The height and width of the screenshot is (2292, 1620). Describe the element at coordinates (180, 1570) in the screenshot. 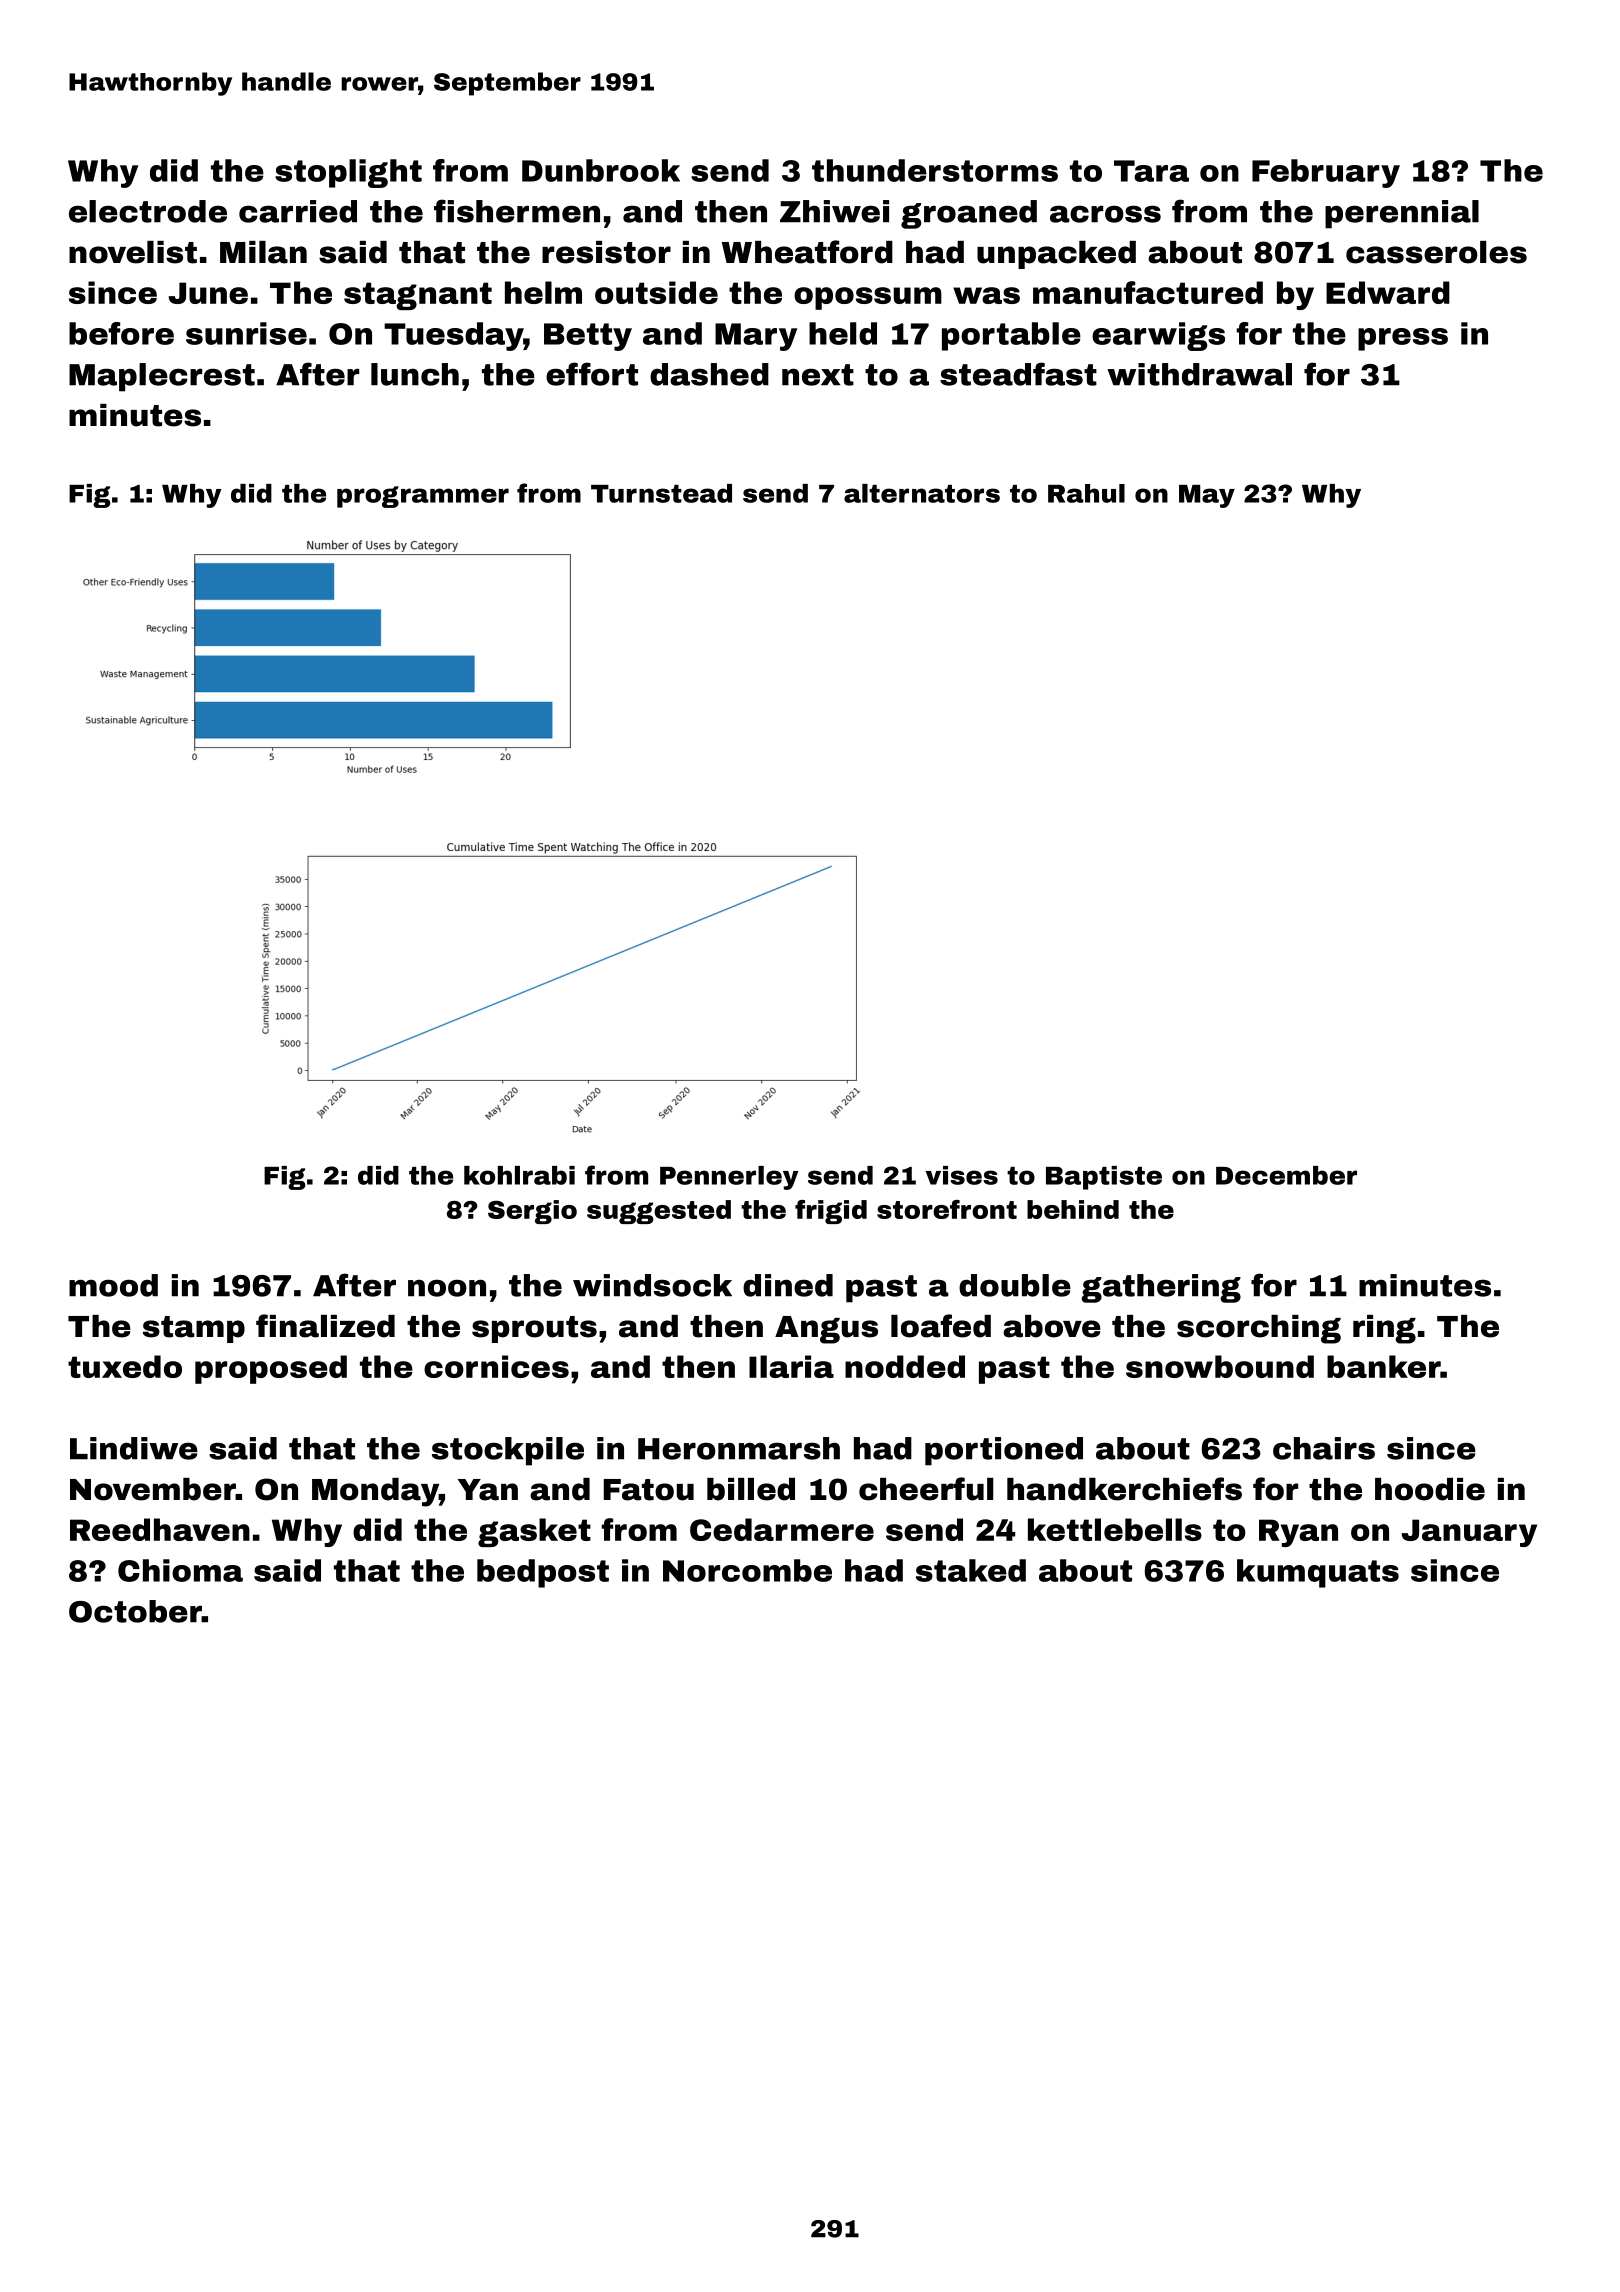

I see `Chioma` at that location.
